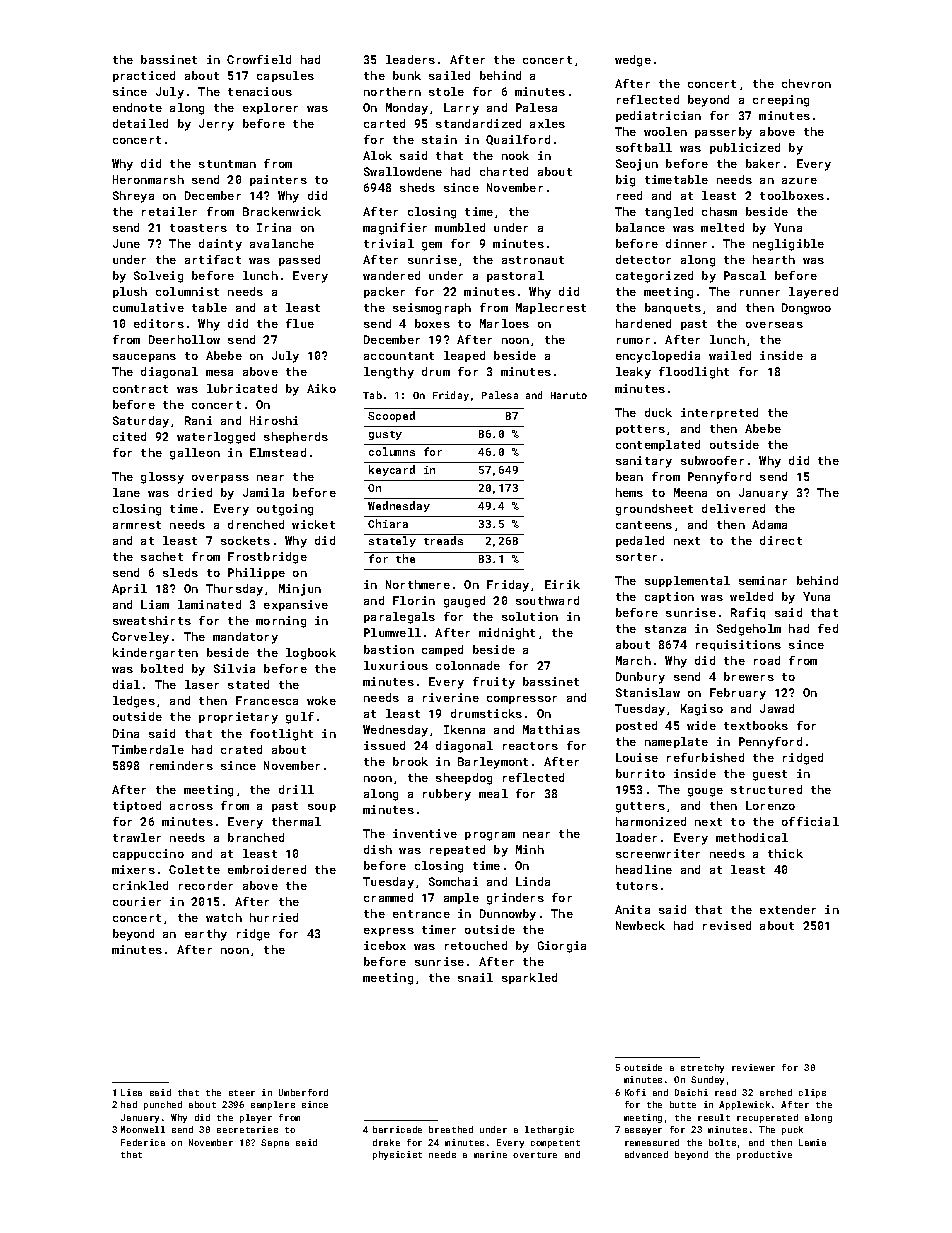 The width and height of the page is (952, 1233). Describe the element at coordinates (633, 61) in the page. I see `wedge` at that location.
